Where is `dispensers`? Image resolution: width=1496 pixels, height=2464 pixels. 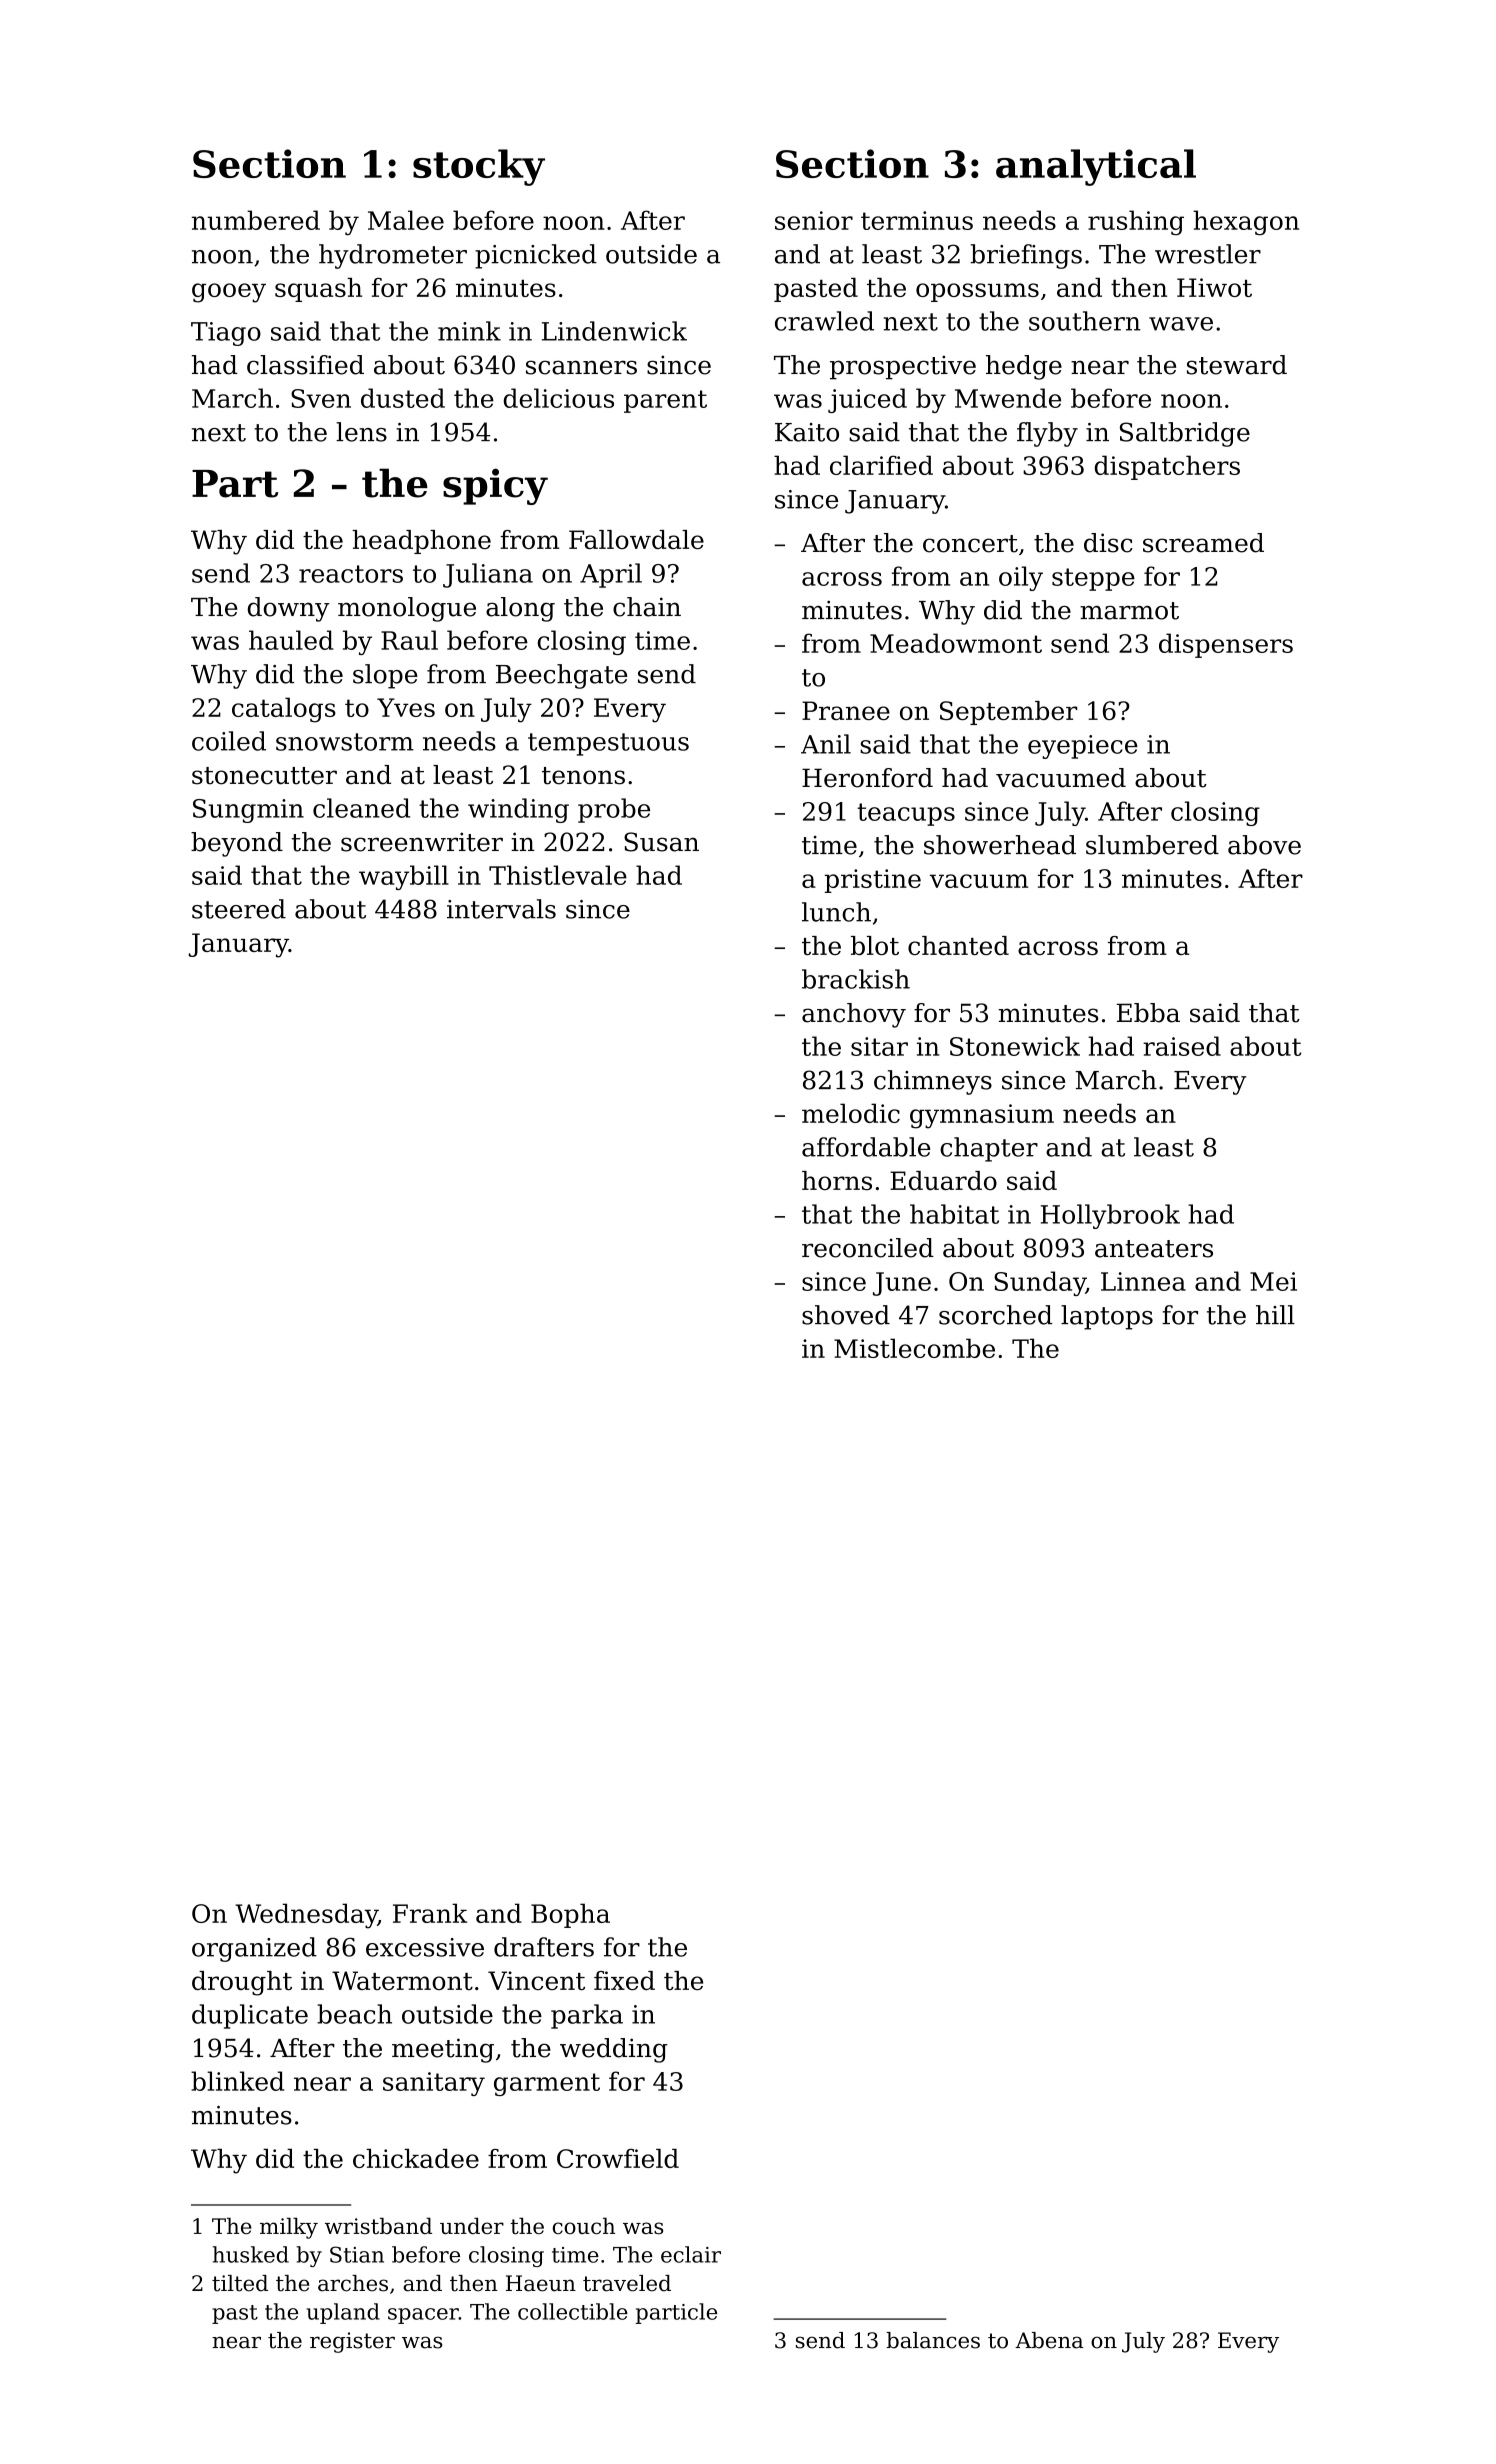 dispensers is located at coordinates (1226, 645).
